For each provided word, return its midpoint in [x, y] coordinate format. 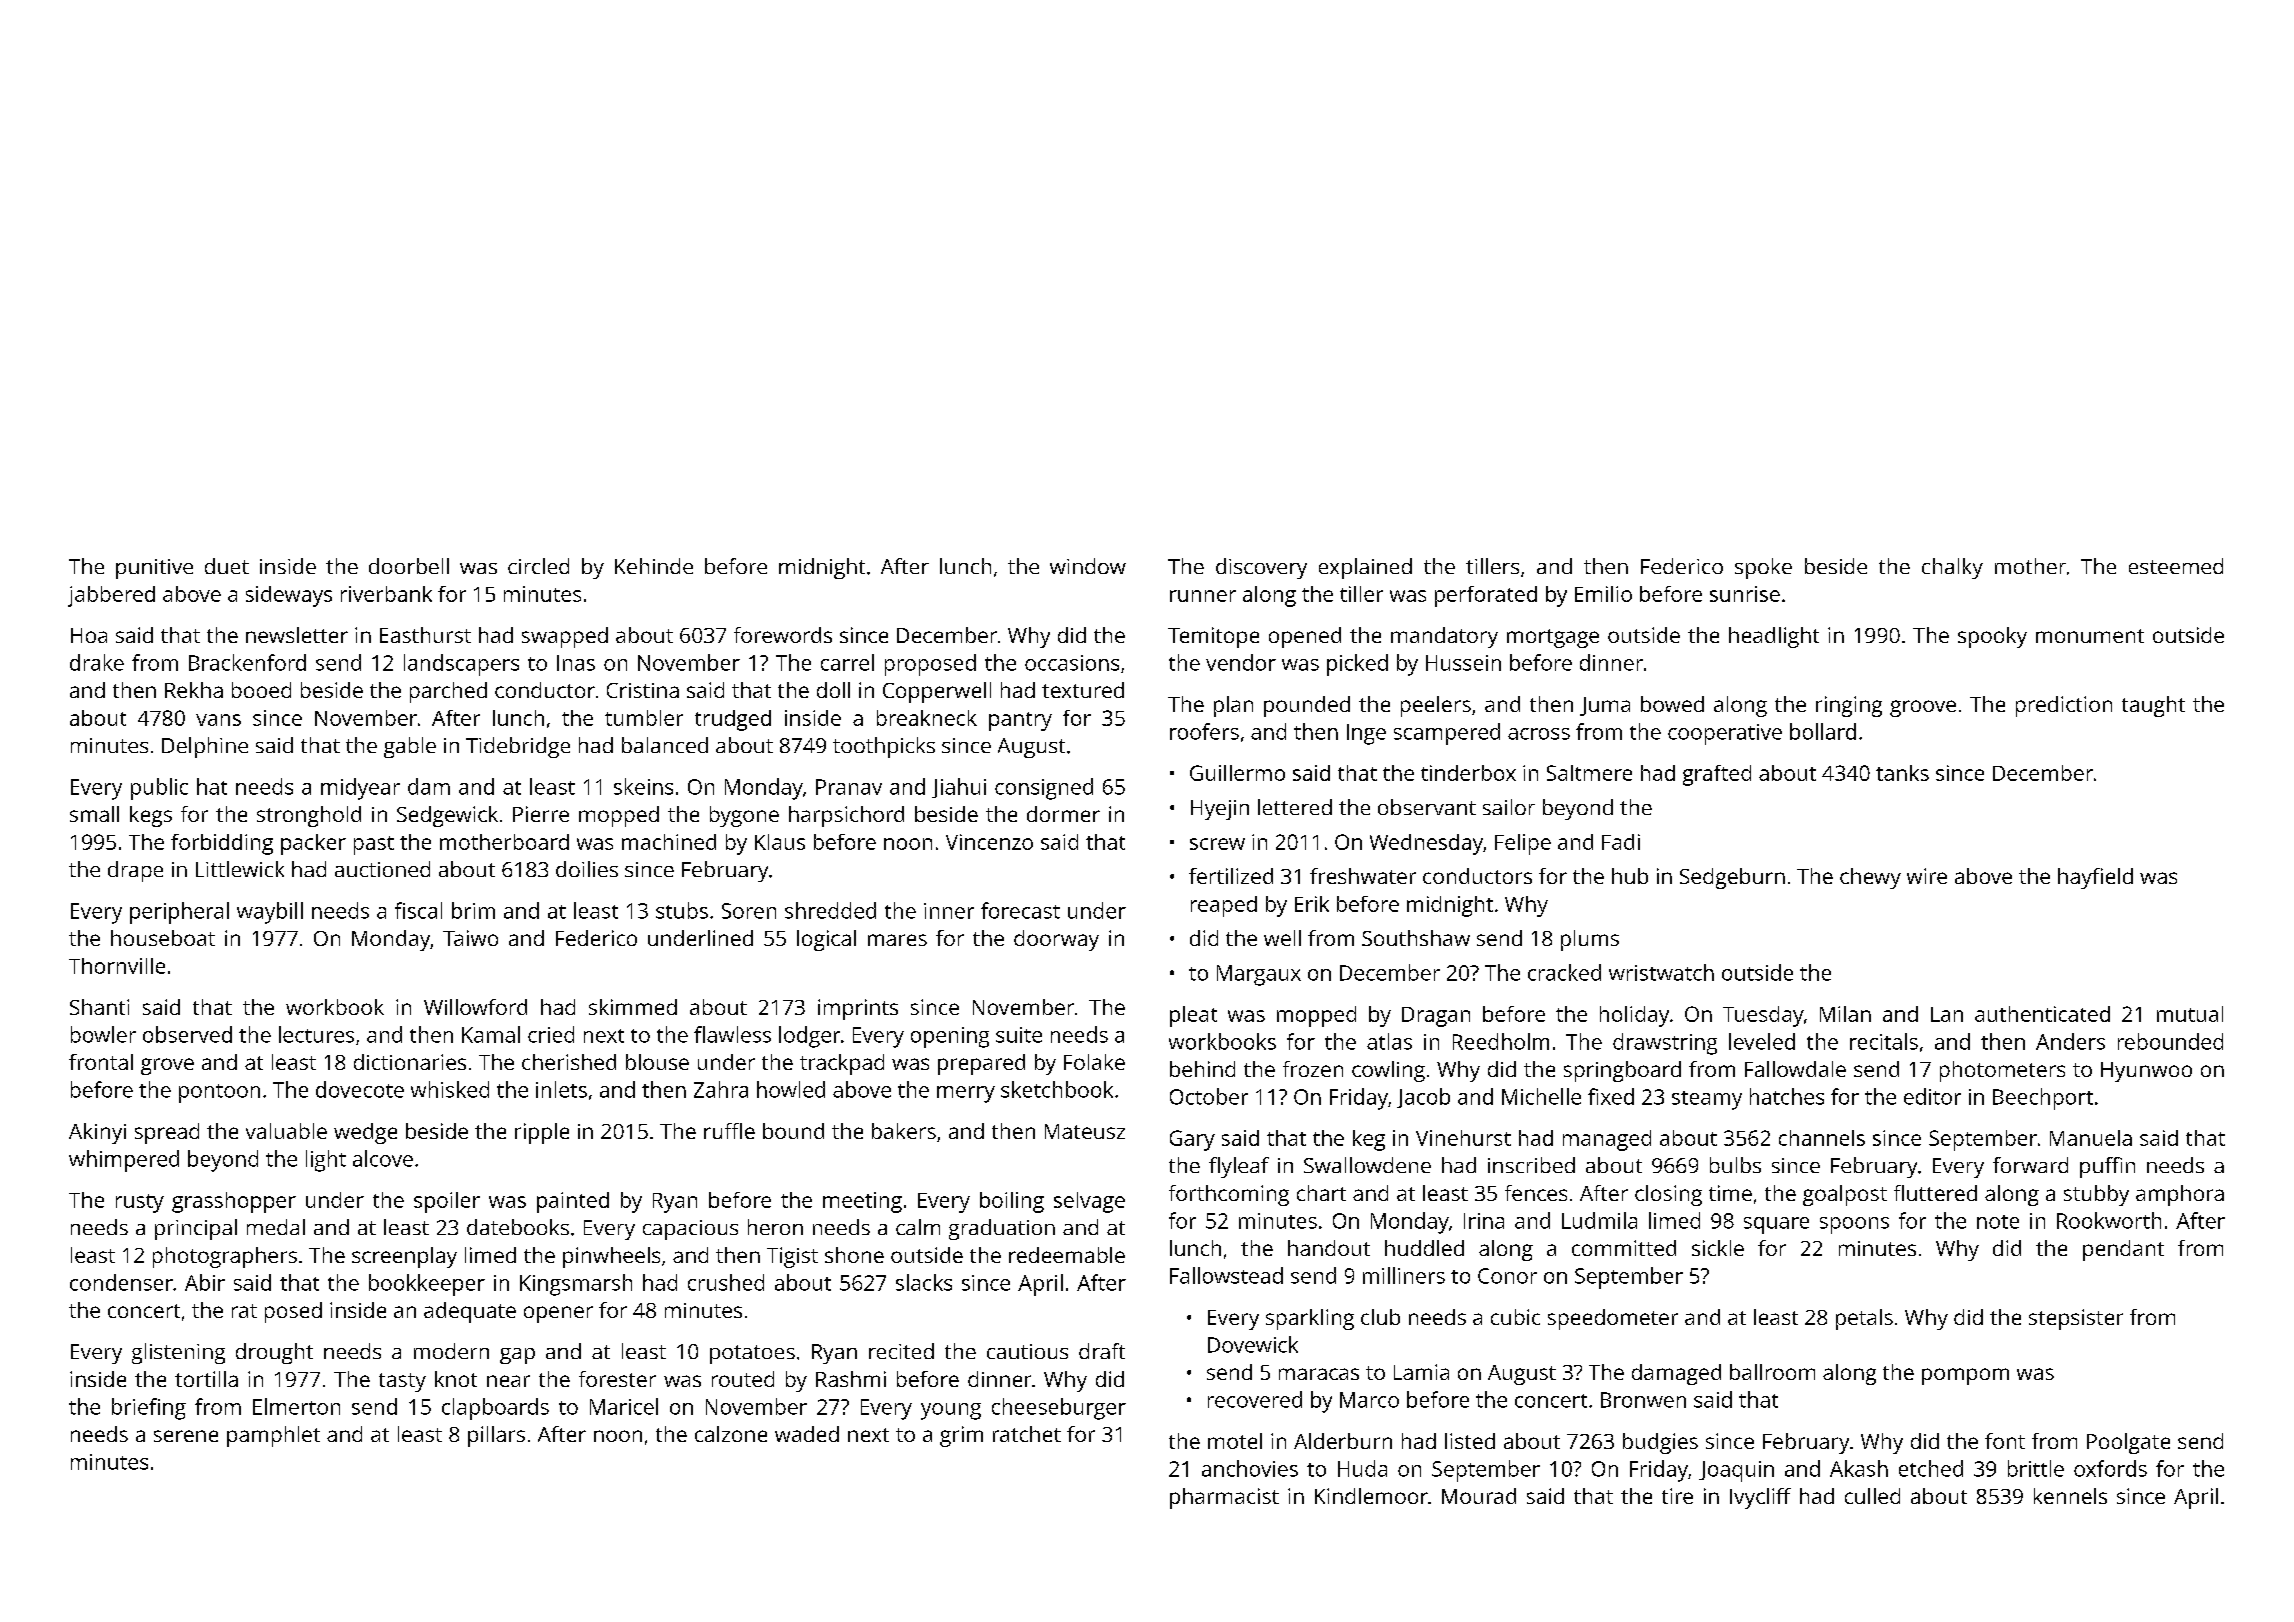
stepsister [2076, 1319]
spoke [1763, 568]
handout [1329, 1248]
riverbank [386, 594]
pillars [496, 1436]
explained [1365, 568]
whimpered [124, 1161]
